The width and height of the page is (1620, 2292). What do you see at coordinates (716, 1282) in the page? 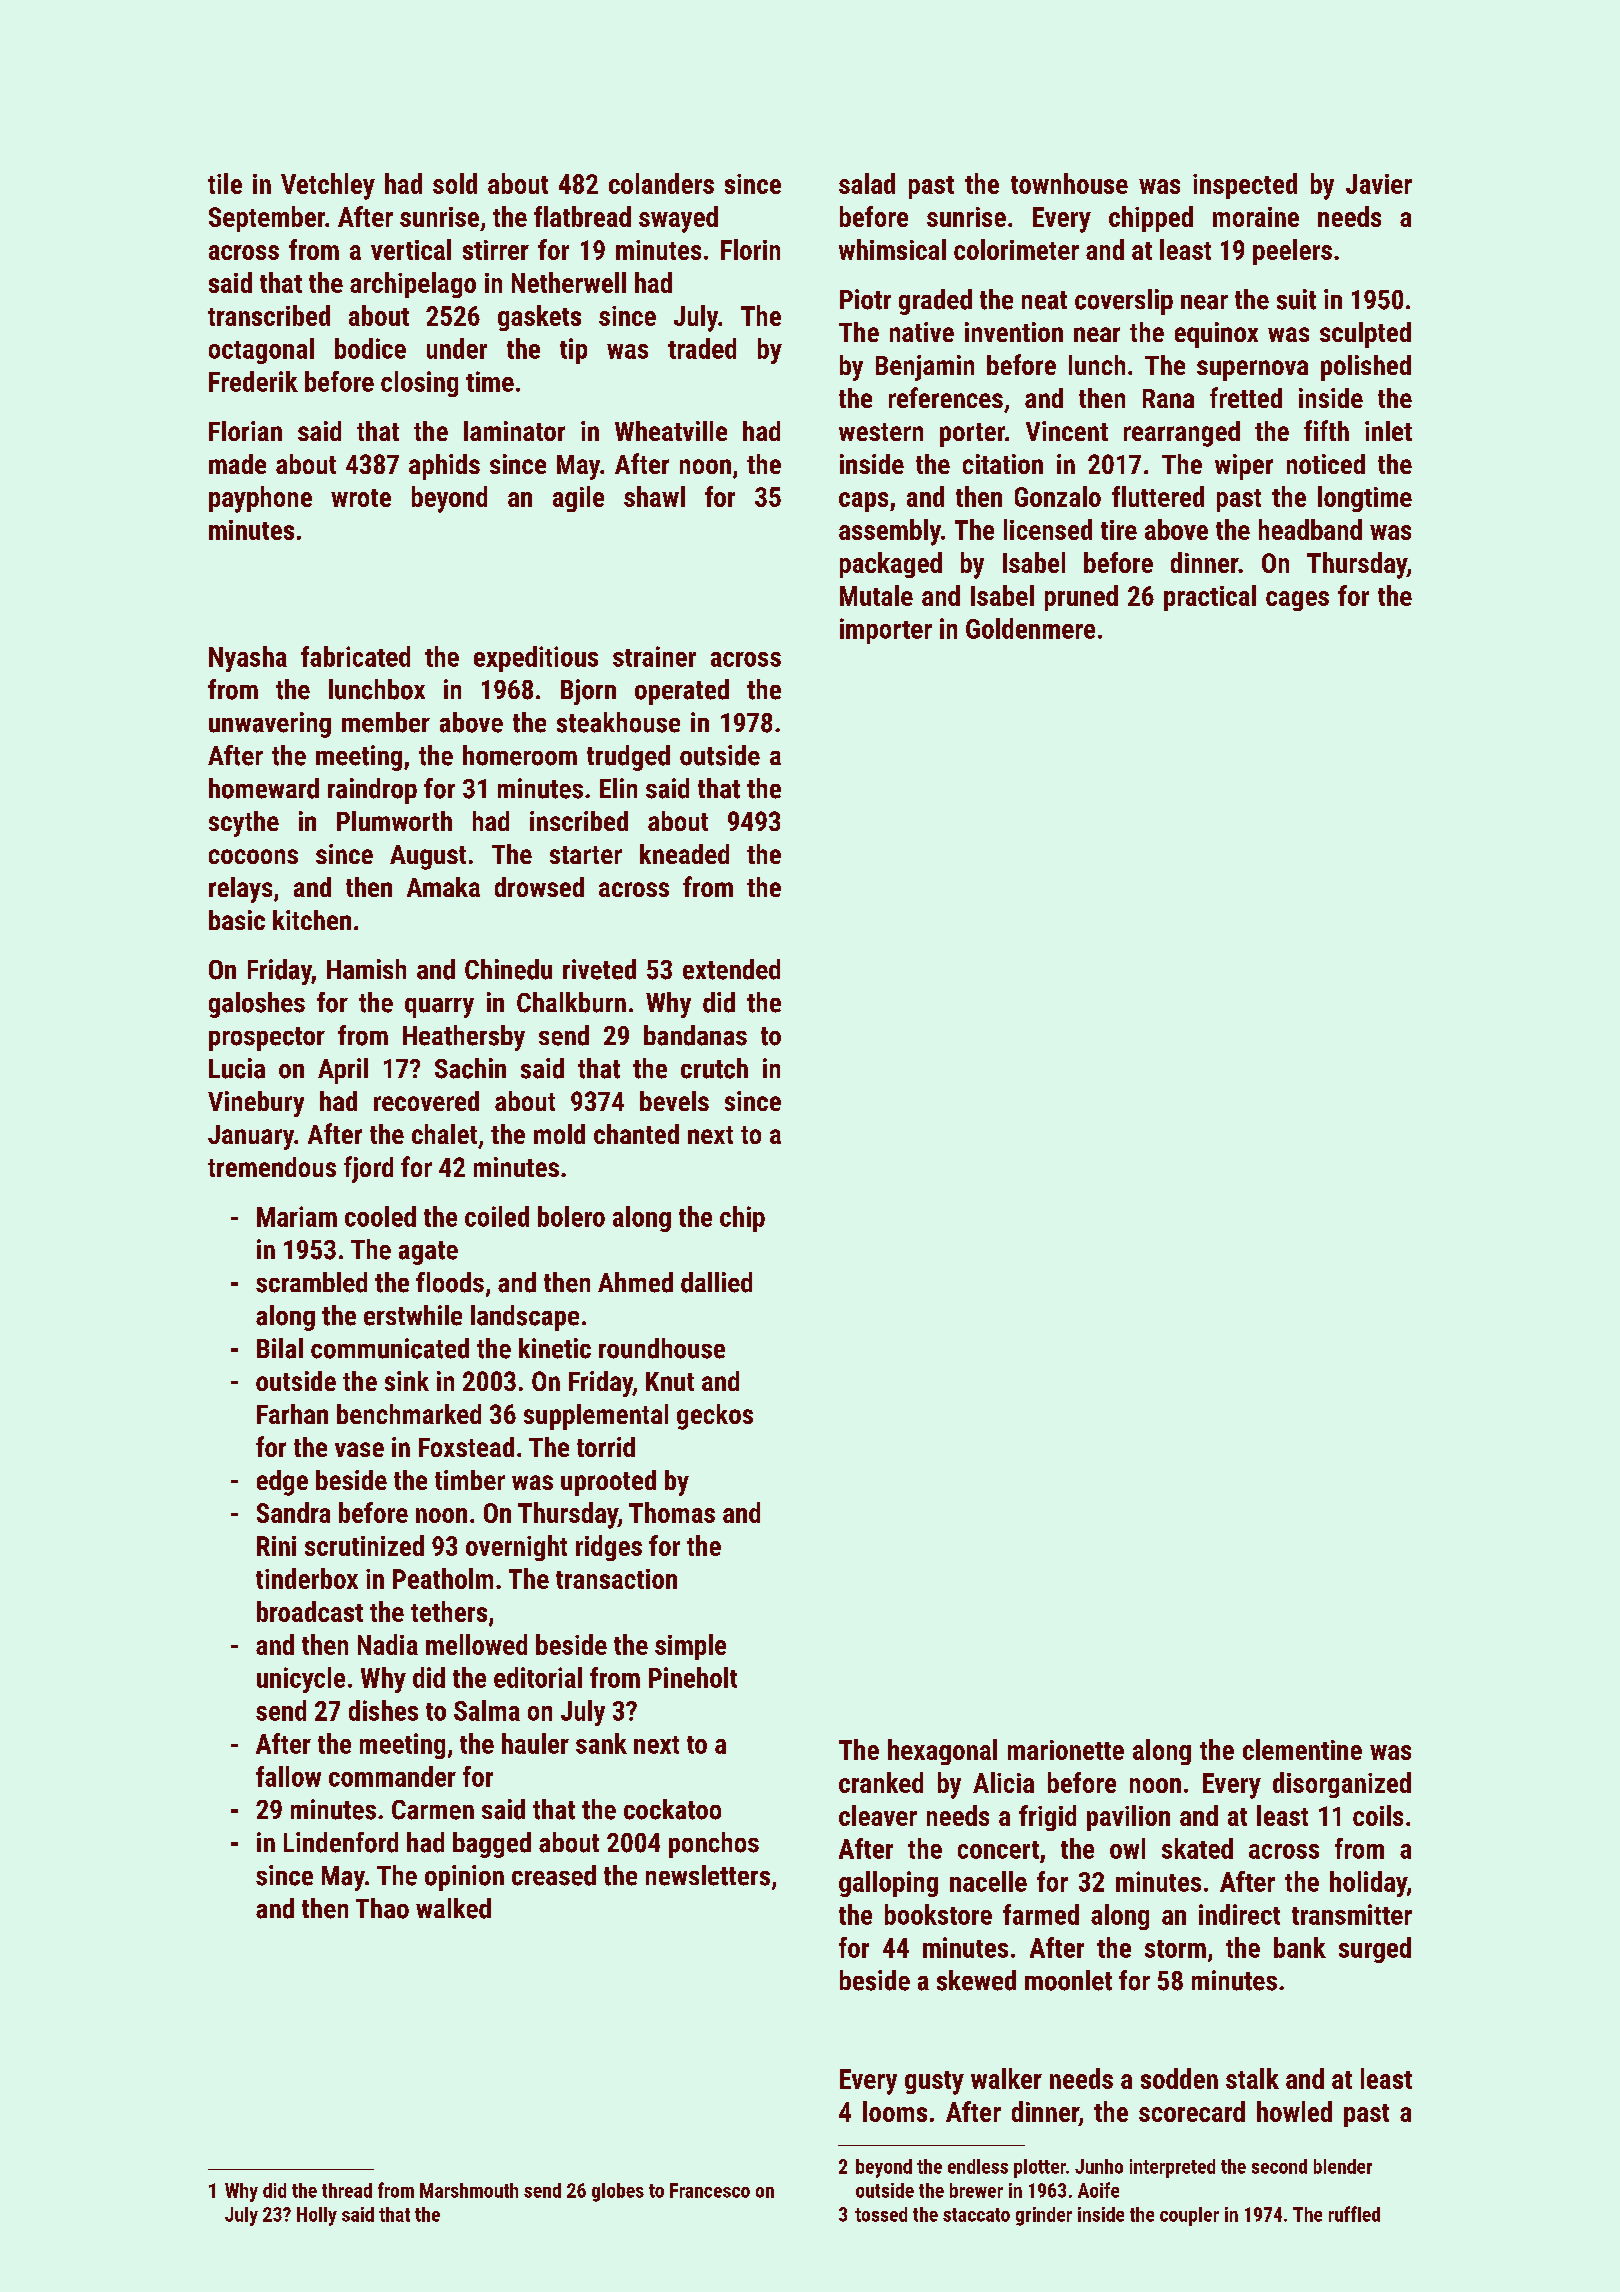
I see `dallied` at bounding box center [716, 1282].
